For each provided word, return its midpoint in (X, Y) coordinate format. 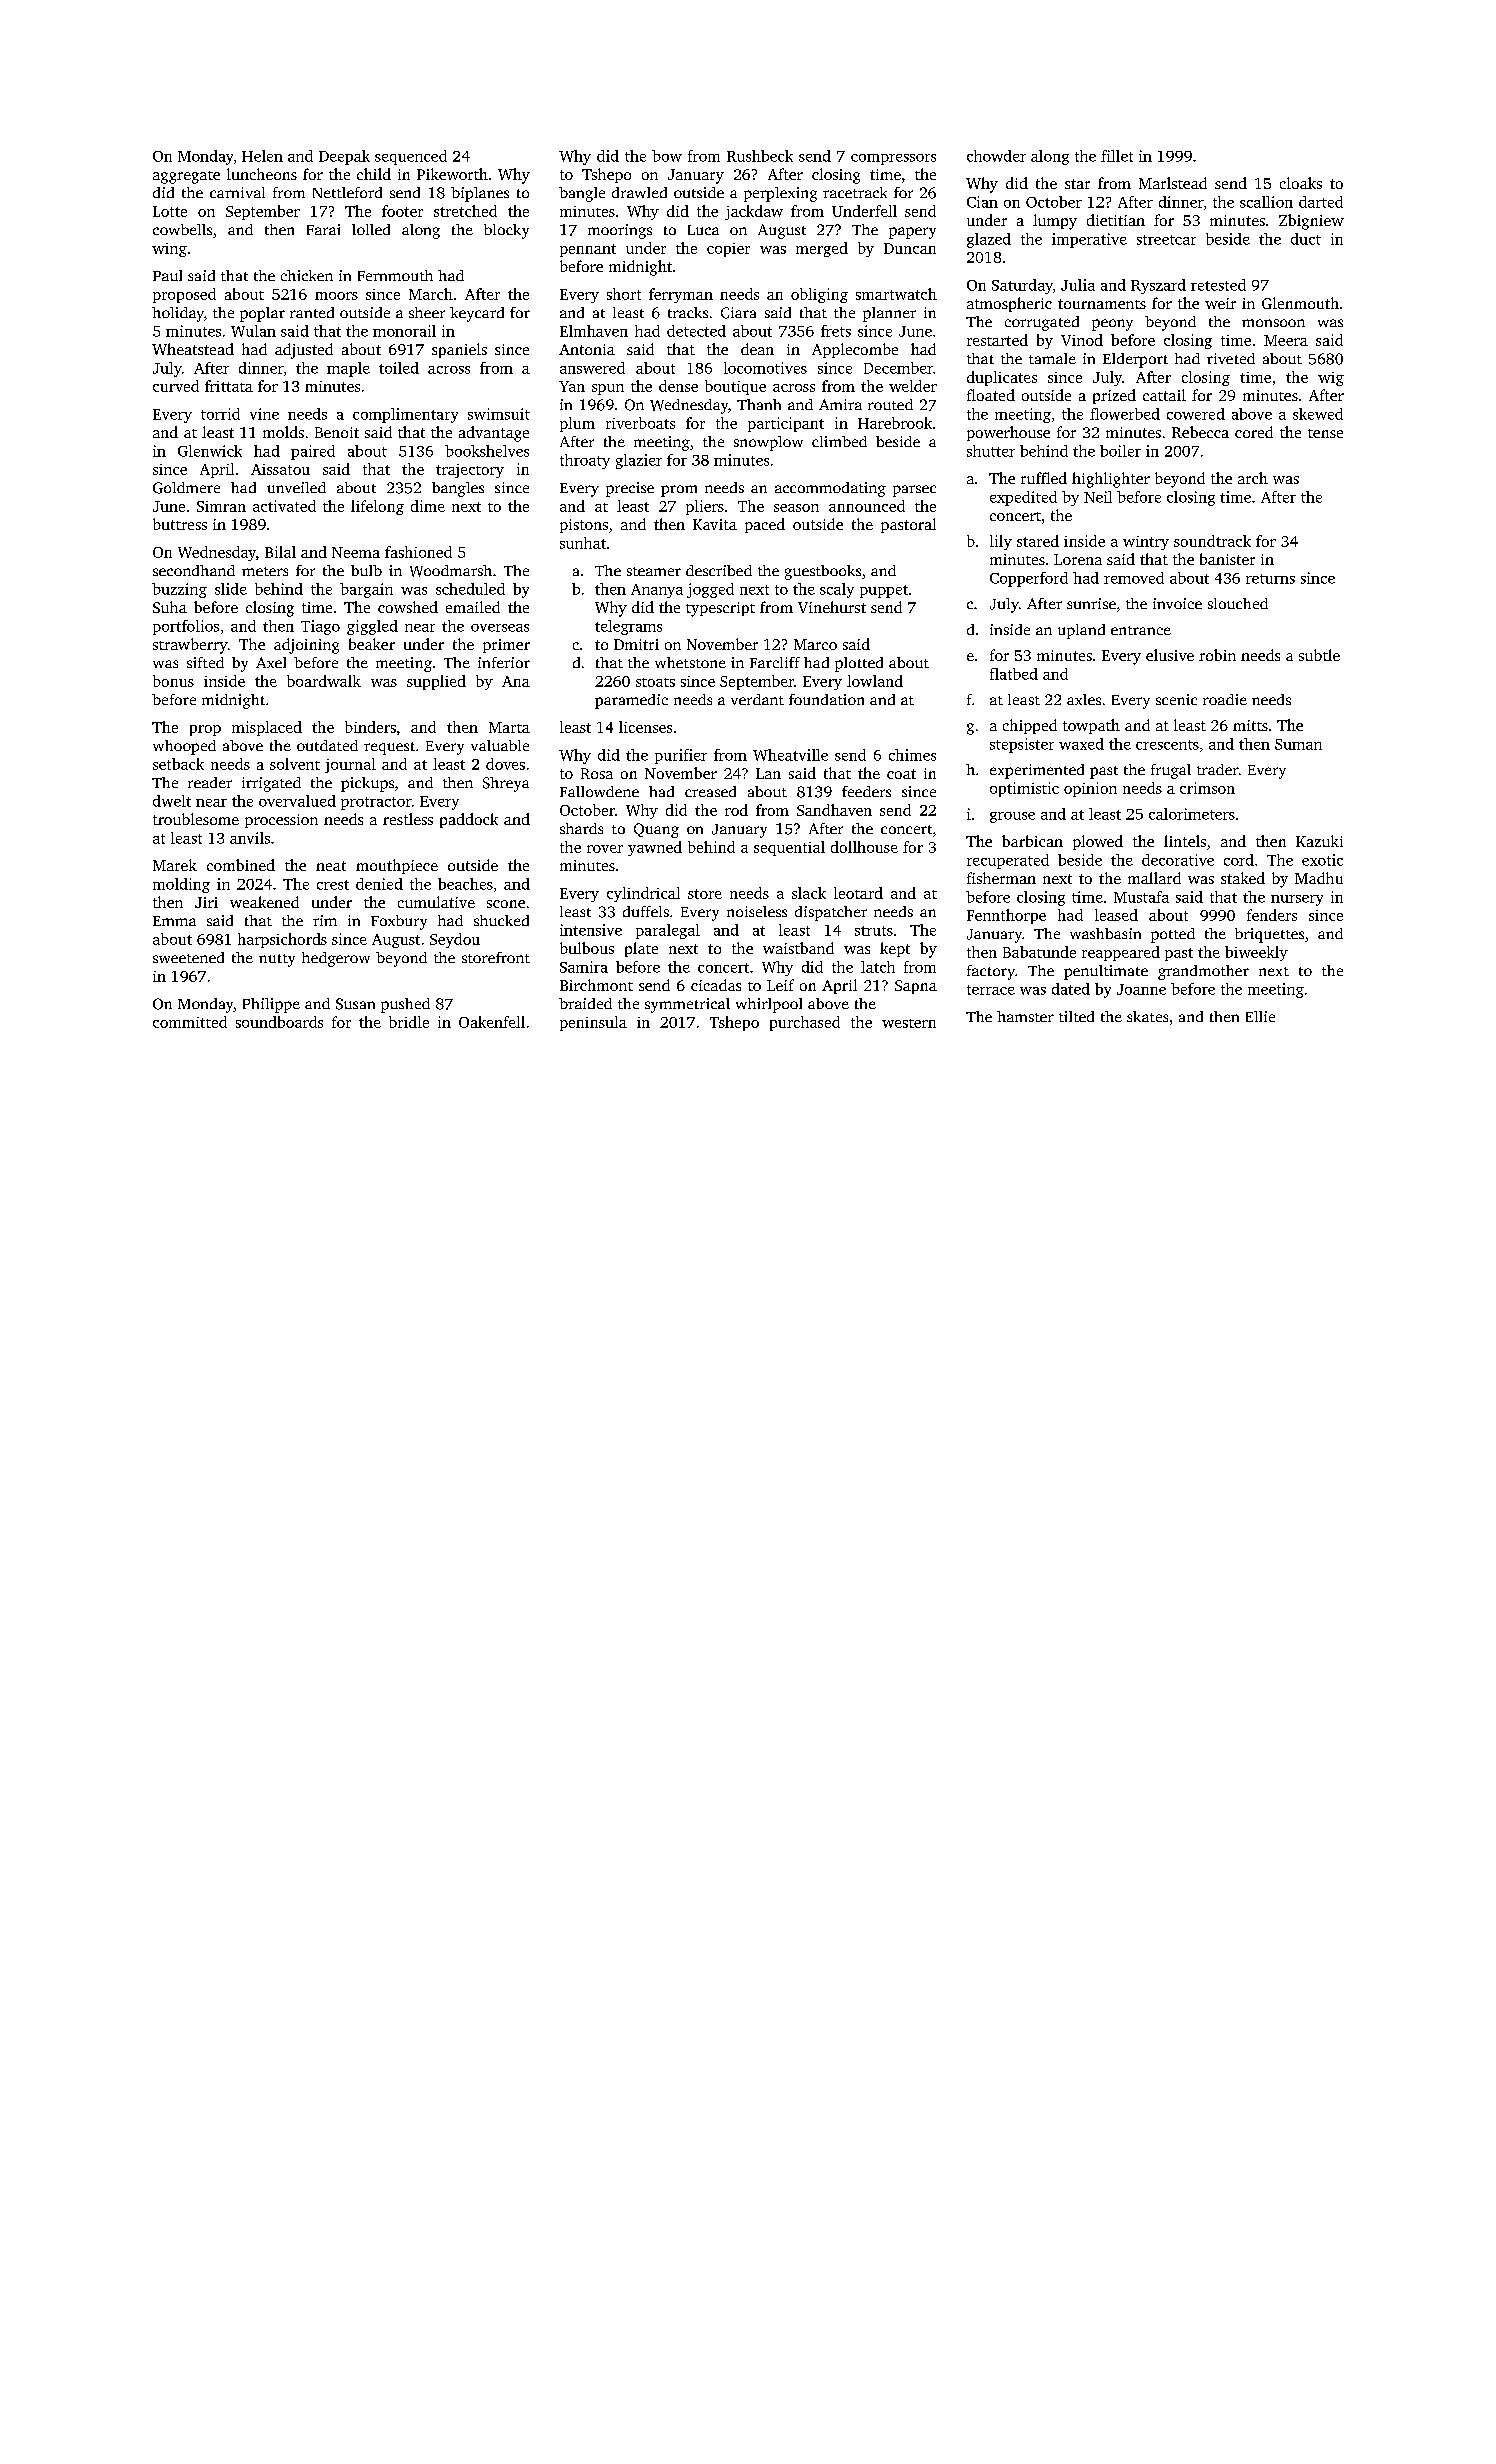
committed (190, 1022)
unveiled (296, 487)
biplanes (480, 194)
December (898, 368)
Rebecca (1200, 432)
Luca (703, 230)
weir (1220, 303)
